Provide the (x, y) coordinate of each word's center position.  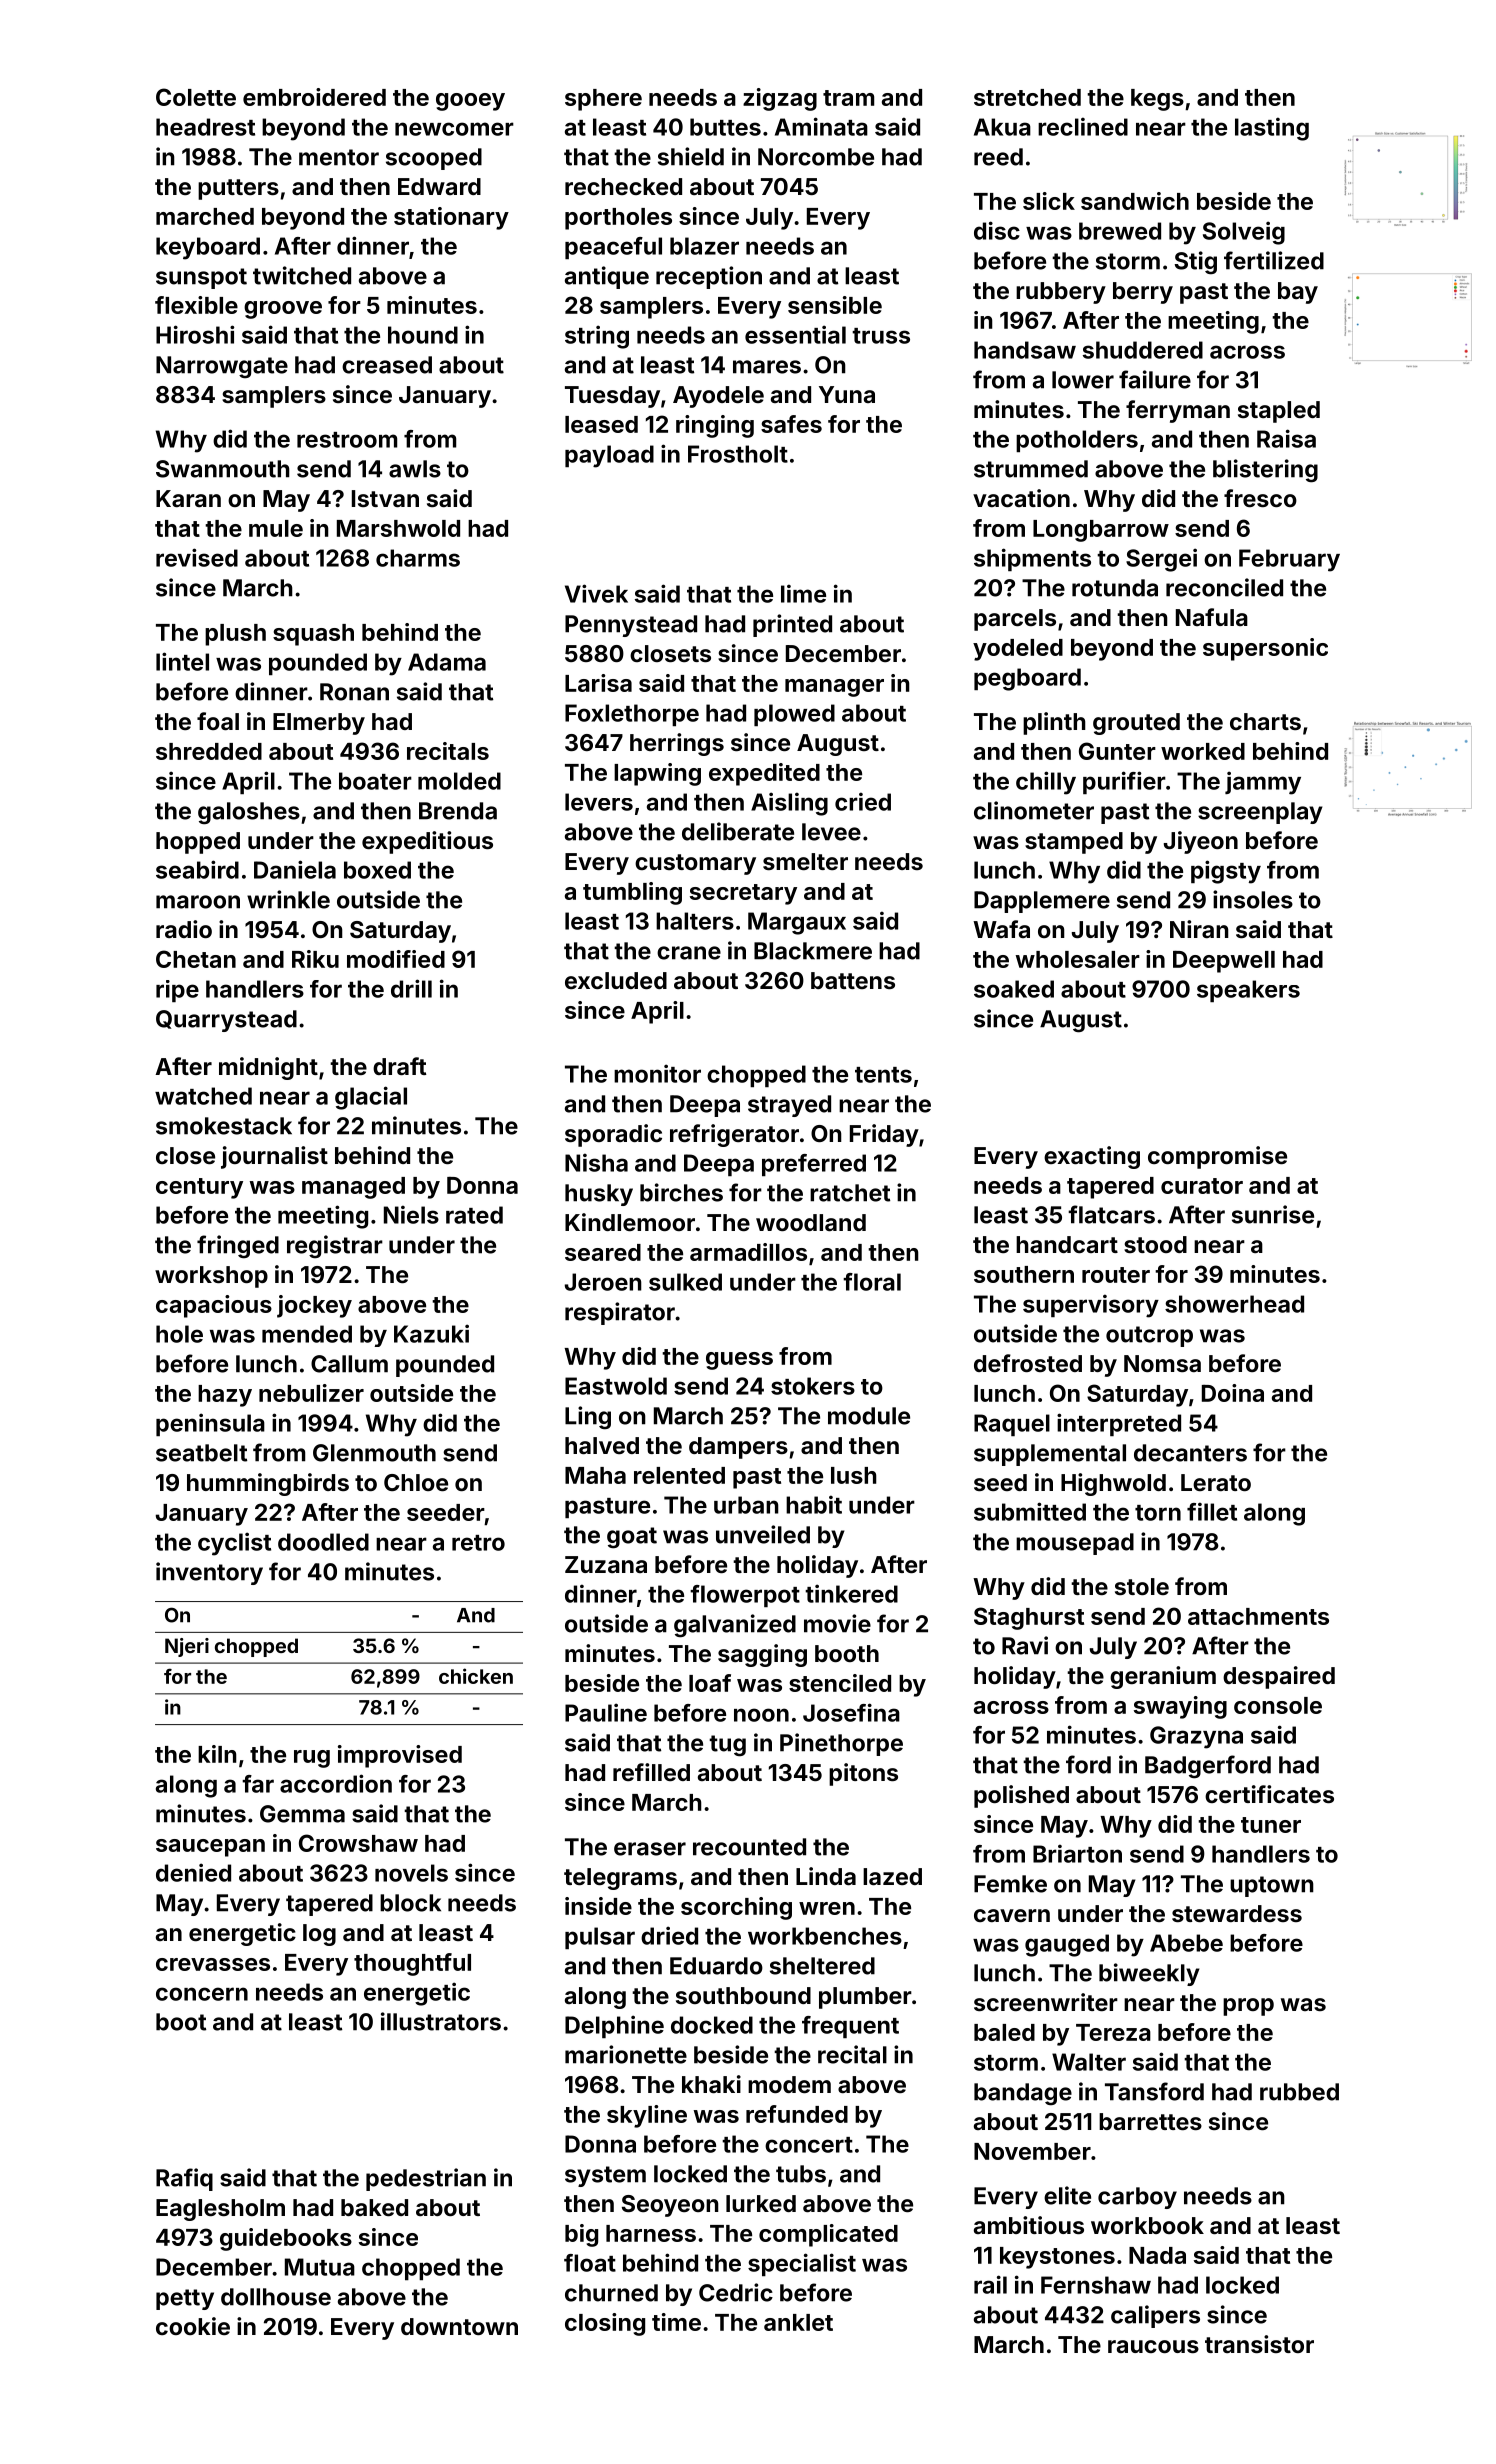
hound (423, 335)
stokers (813, 1386)
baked (374, 2207)
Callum (349, 1364)
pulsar (600, 1938)
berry (1143, 293)
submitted (1030, 1511)
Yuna (847, 394)
